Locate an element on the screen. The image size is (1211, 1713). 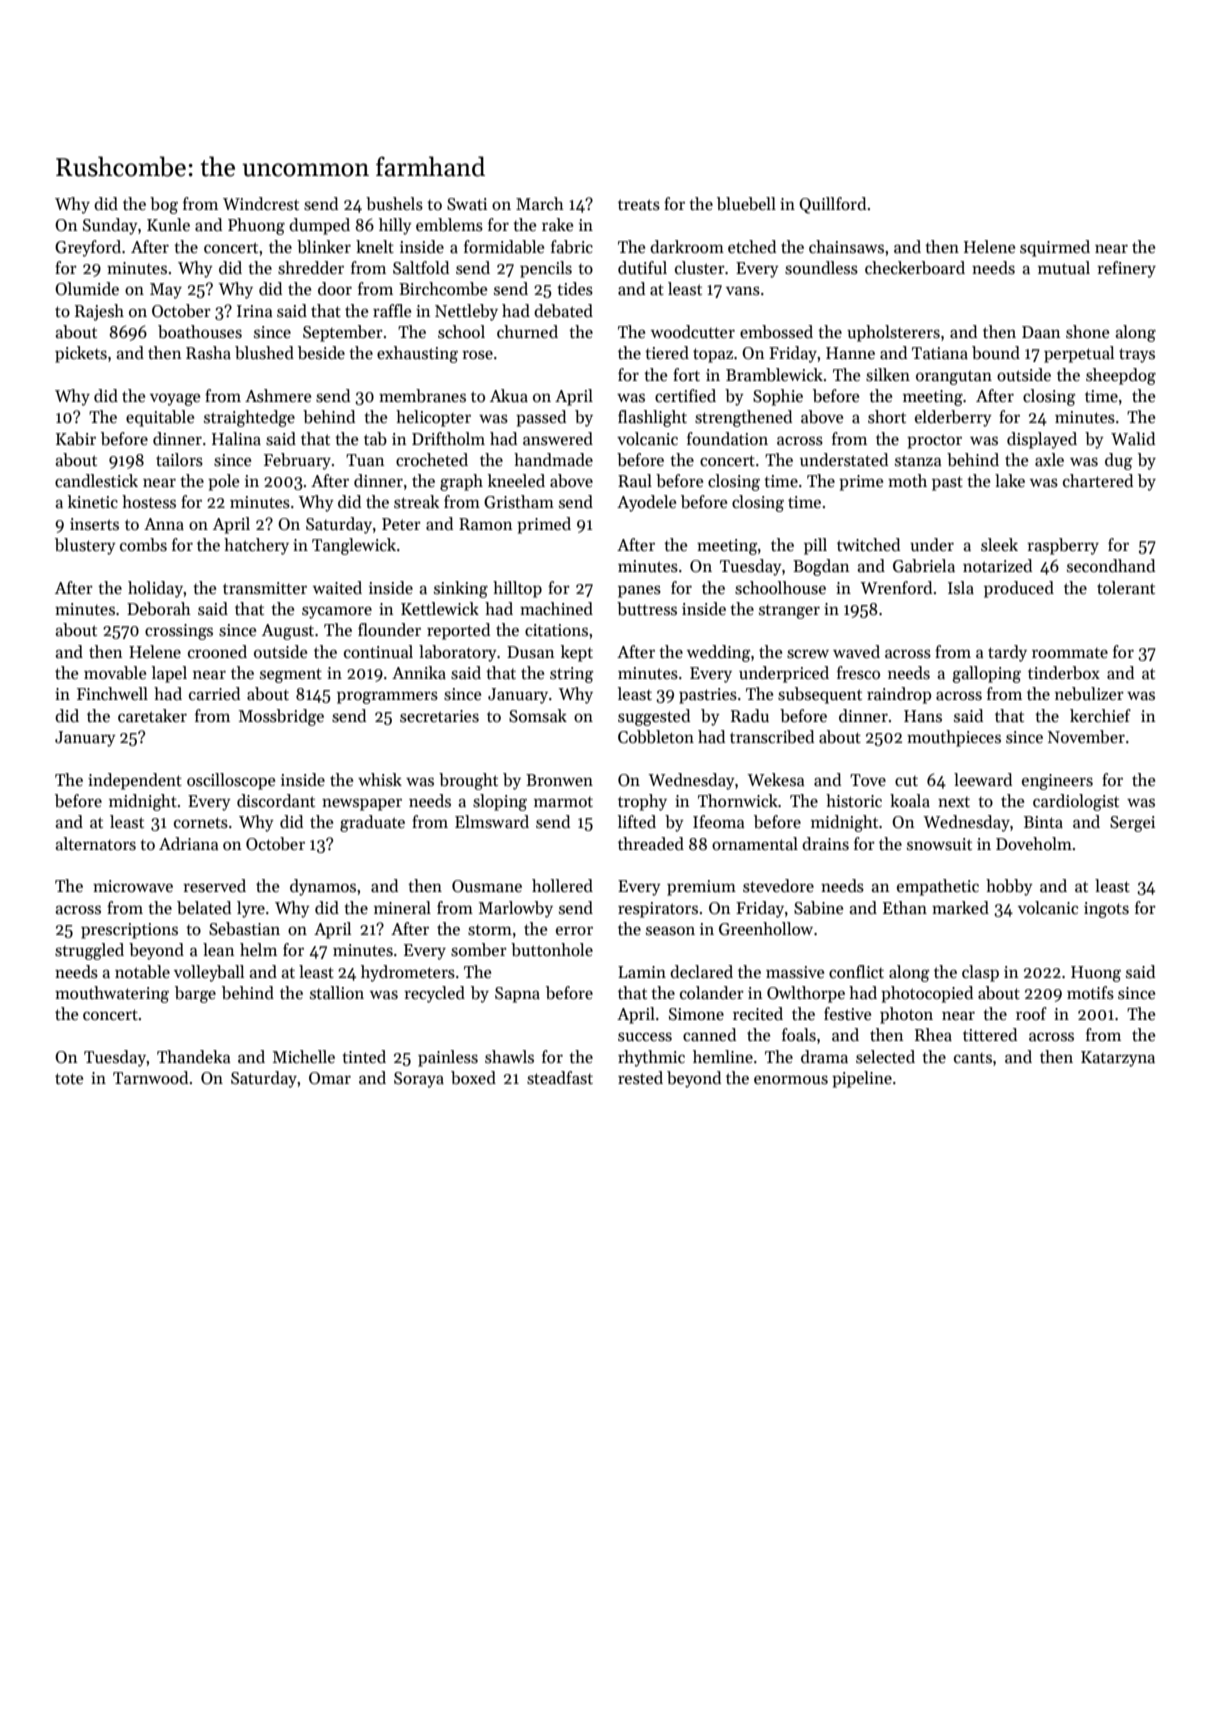
sheepdog is located at coordinates (1121, 376).
